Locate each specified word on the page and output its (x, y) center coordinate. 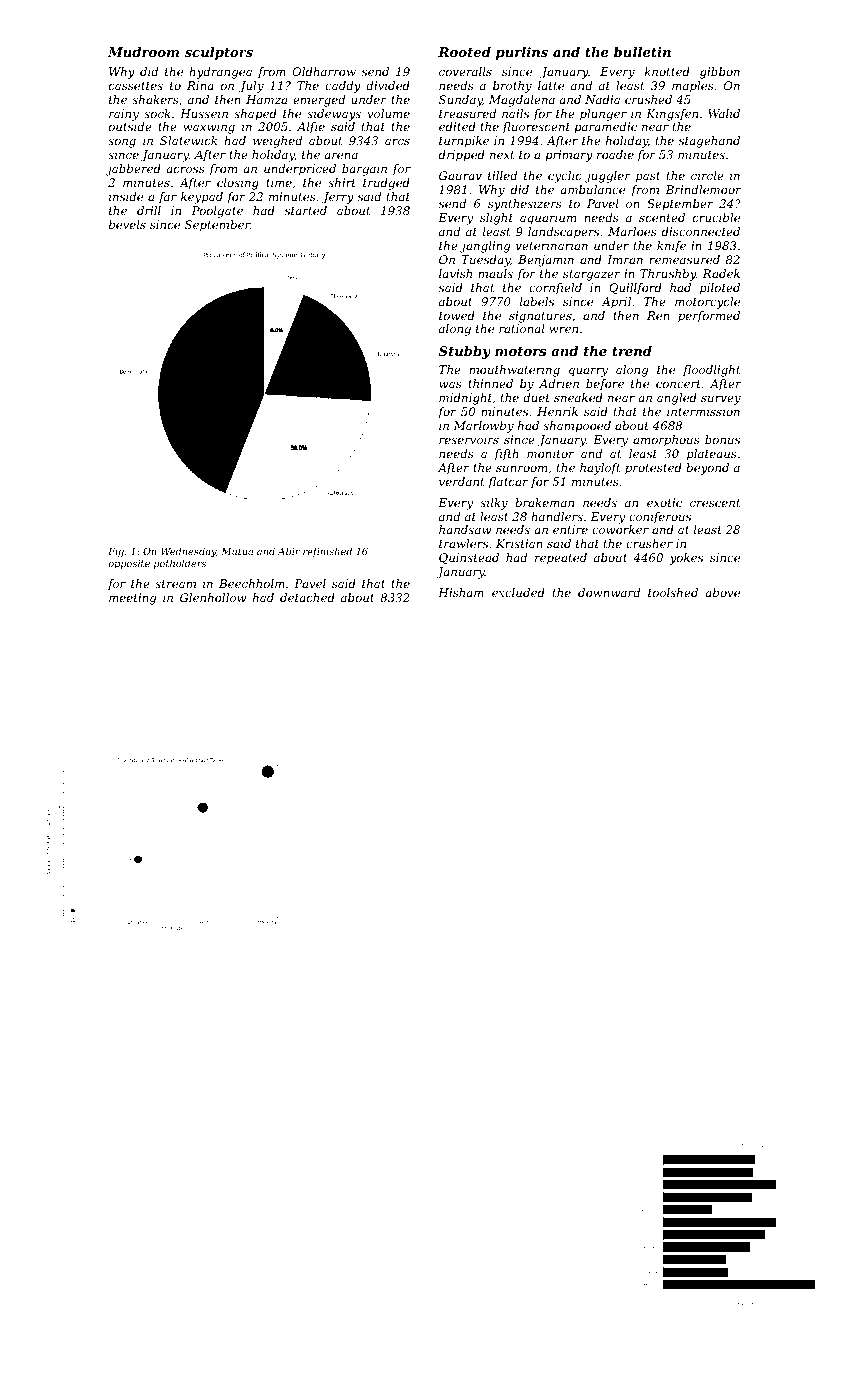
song (122, 143)
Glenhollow (213, 597)
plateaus (712, 455)
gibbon (720, 73)
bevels (127, 224)
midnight (465, 399)
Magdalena (522, 101)
